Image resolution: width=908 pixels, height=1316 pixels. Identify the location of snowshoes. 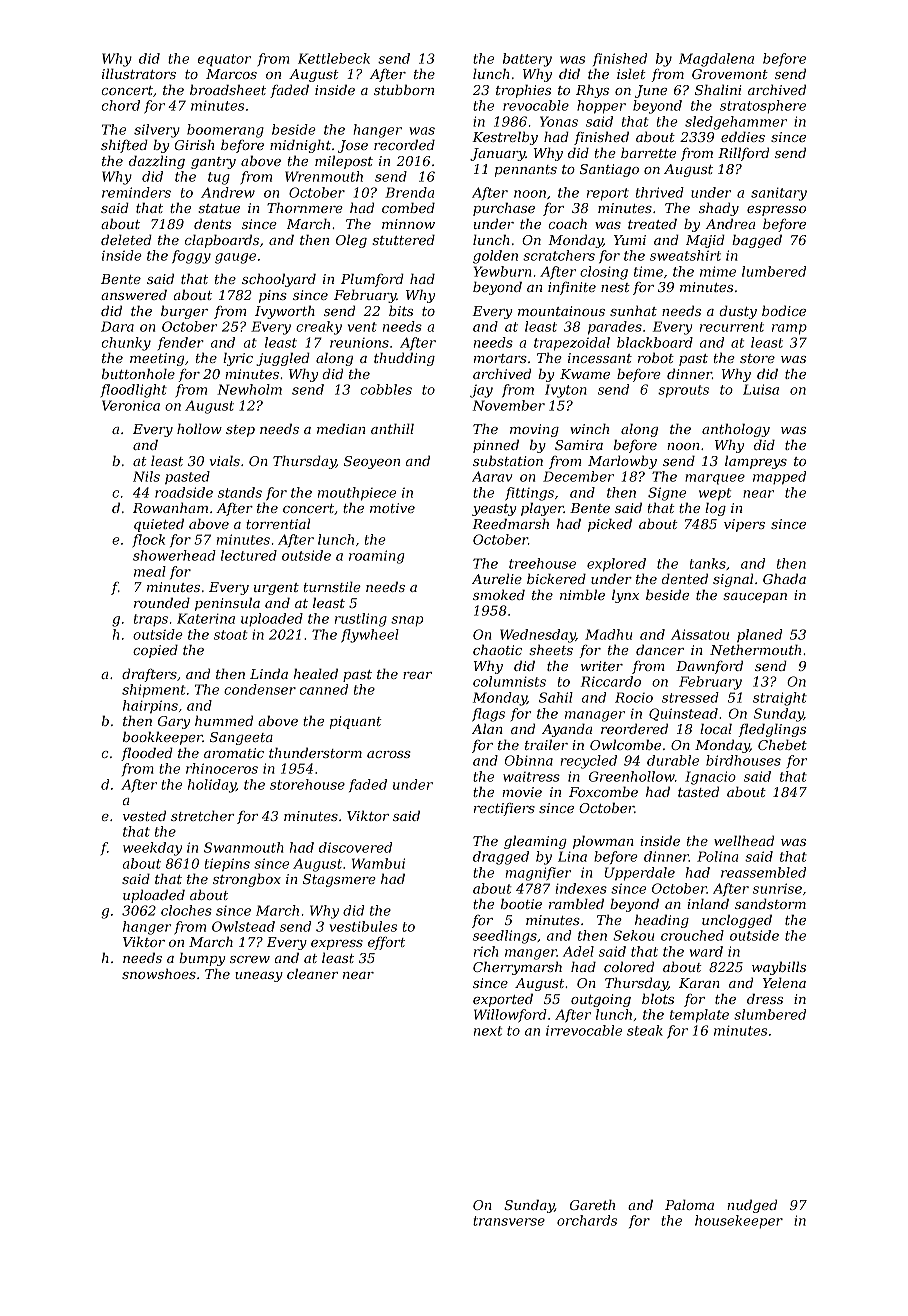
(159, 973).
